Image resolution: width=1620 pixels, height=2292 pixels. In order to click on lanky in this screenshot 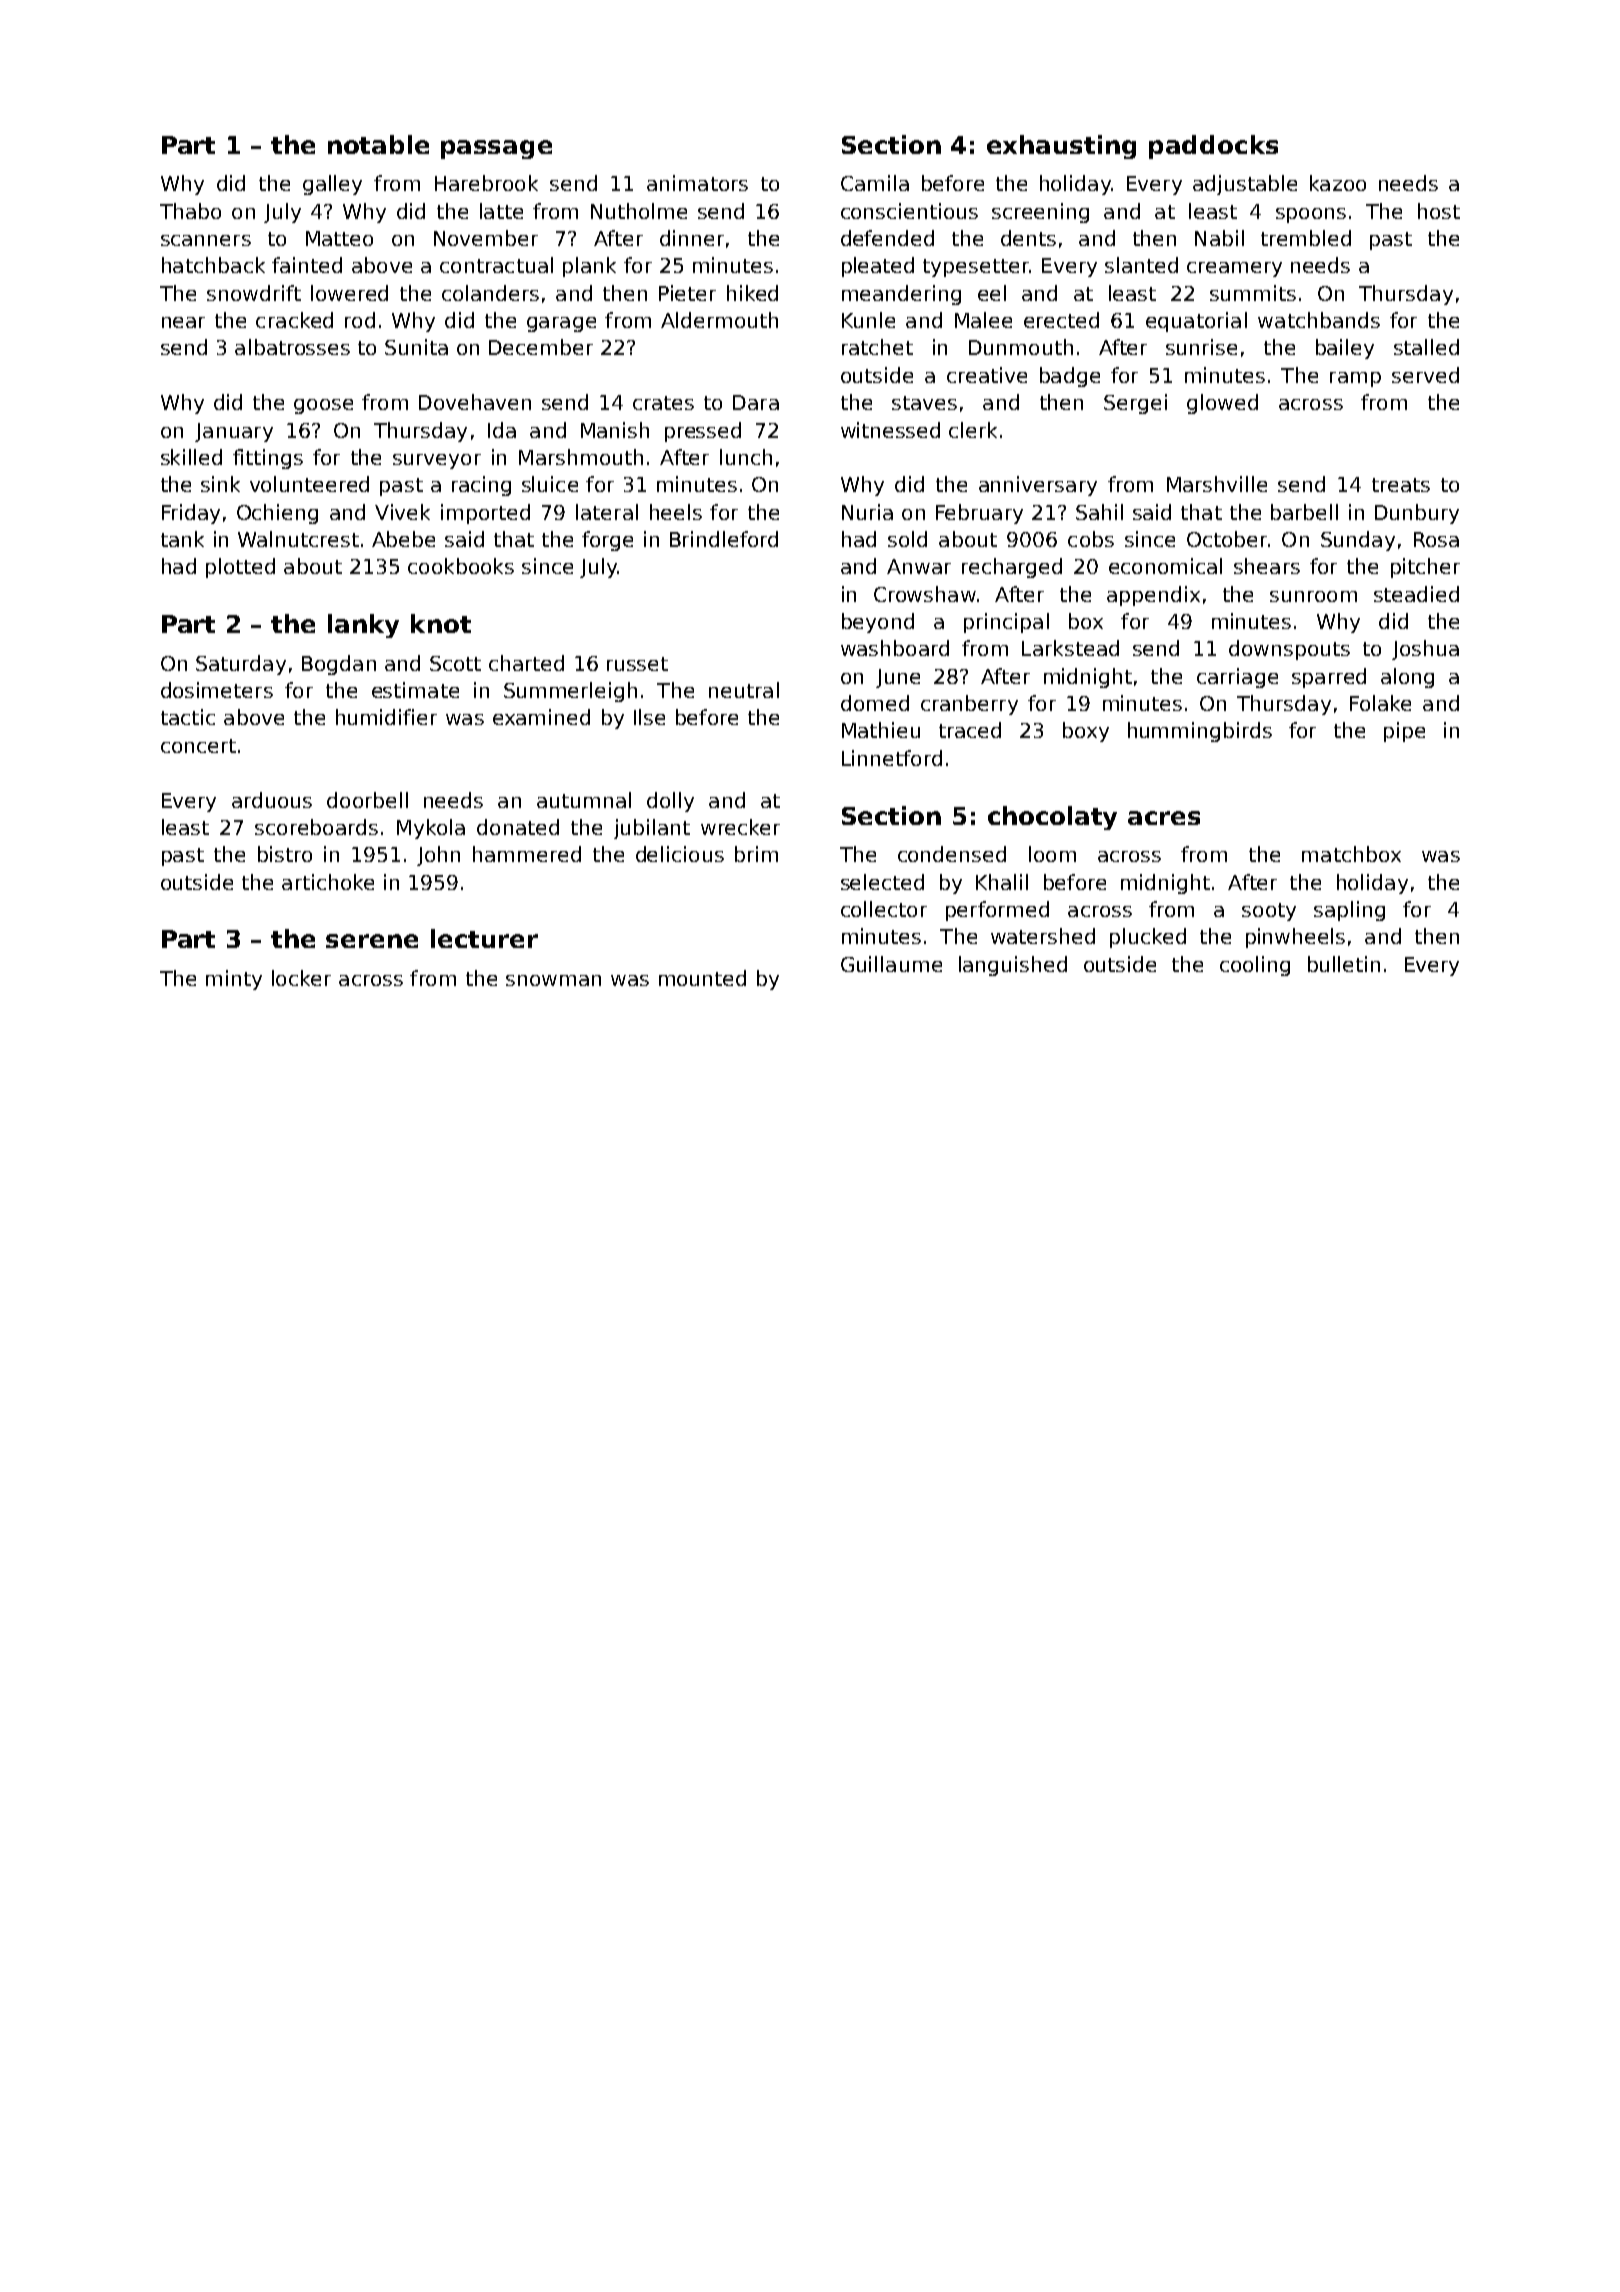, I will do `click(363, 626)`.
